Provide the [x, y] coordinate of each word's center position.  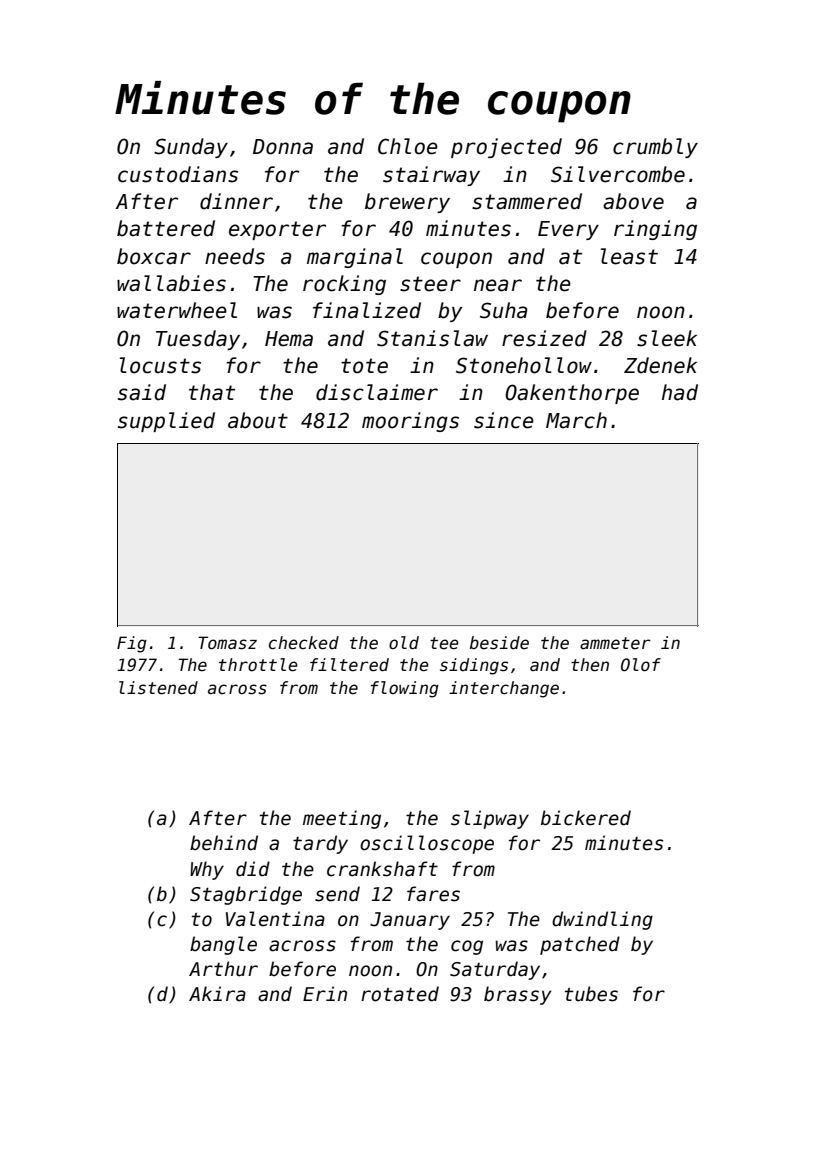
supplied [166, 422]
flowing [405, 689]
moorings [410, 422]
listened [158, 688]
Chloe [408, 146]
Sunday [191, 148]
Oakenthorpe [572, 394]
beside [499, 643]
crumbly [655, 148]
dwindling [602, 920]
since [504, 420]
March [576, 420]
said [142, 392]
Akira [217, 994]
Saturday [495, 970]
